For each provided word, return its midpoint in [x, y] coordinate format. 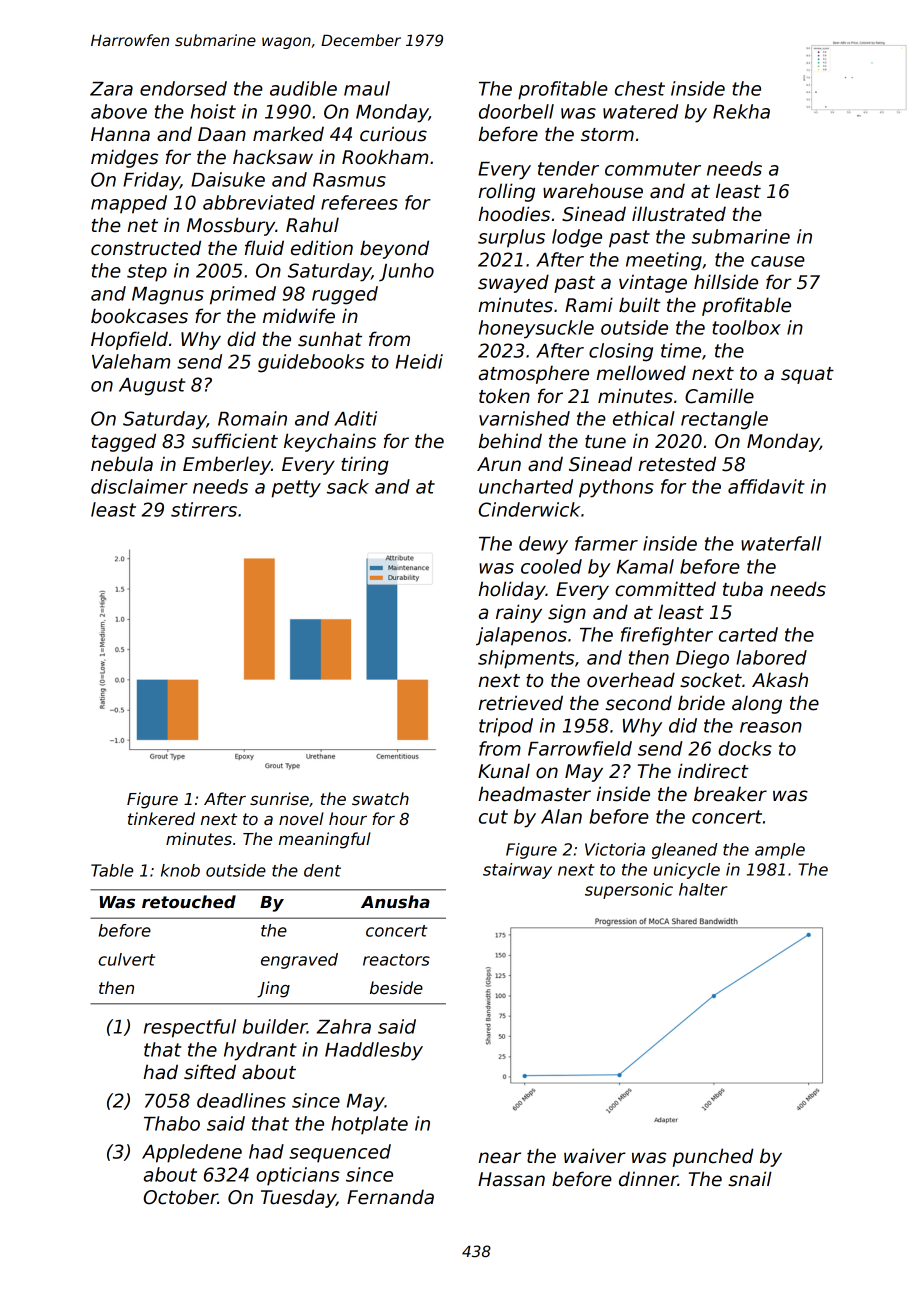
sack [348, 486]
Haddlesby [374, 1051]
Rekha [741, 111]
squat [807, 375]
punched [713, 1157]
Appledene [192, 1153]
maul [367, 88]
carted [748, 634]
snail [750, 1179]
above [119, 111]
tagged [124, 442]
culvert [126, 959]
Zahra [344, 1026]
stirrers [204, 509]
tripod [506, 727]
